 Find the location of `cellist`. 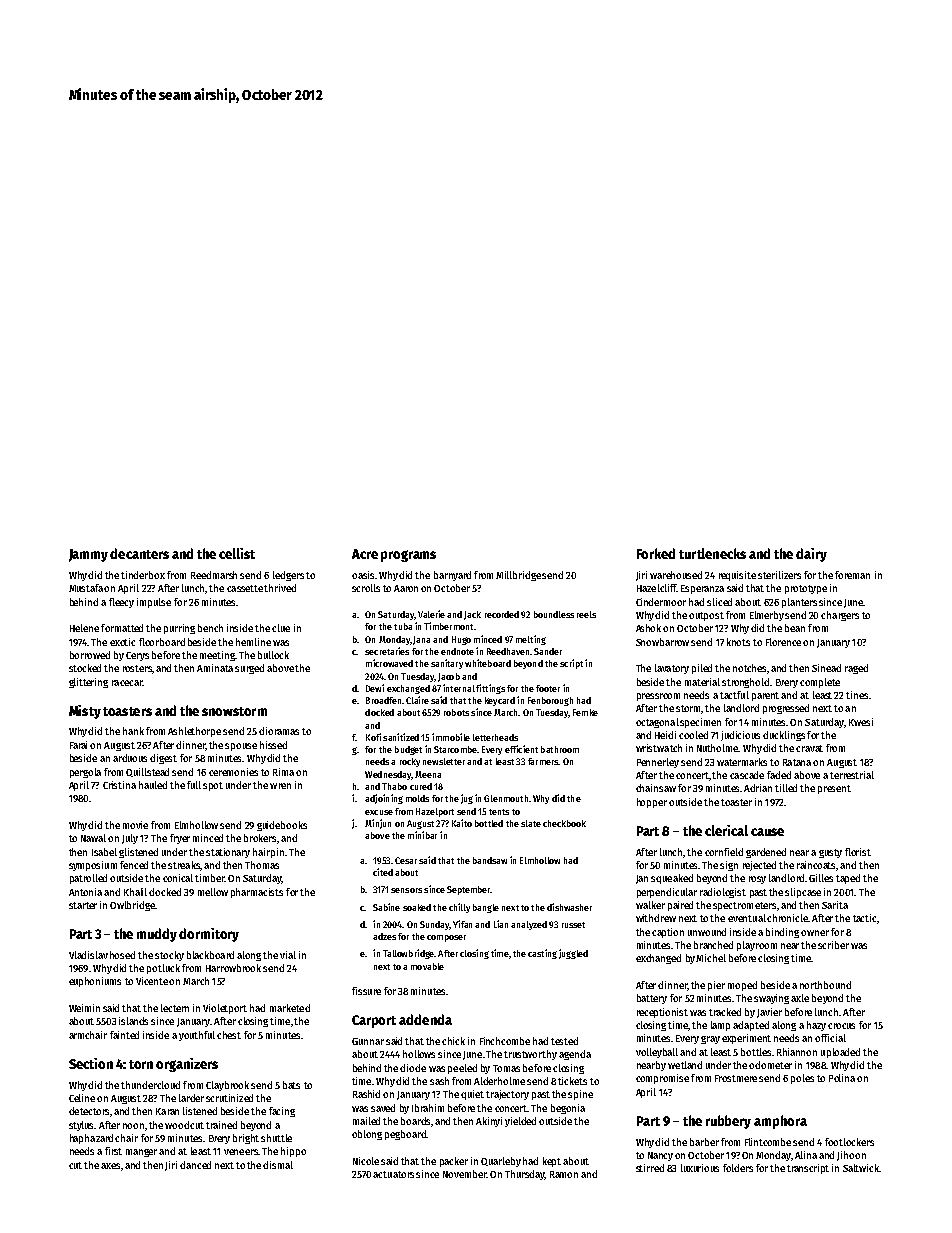

cellist is located at coordinates (237, 553).
